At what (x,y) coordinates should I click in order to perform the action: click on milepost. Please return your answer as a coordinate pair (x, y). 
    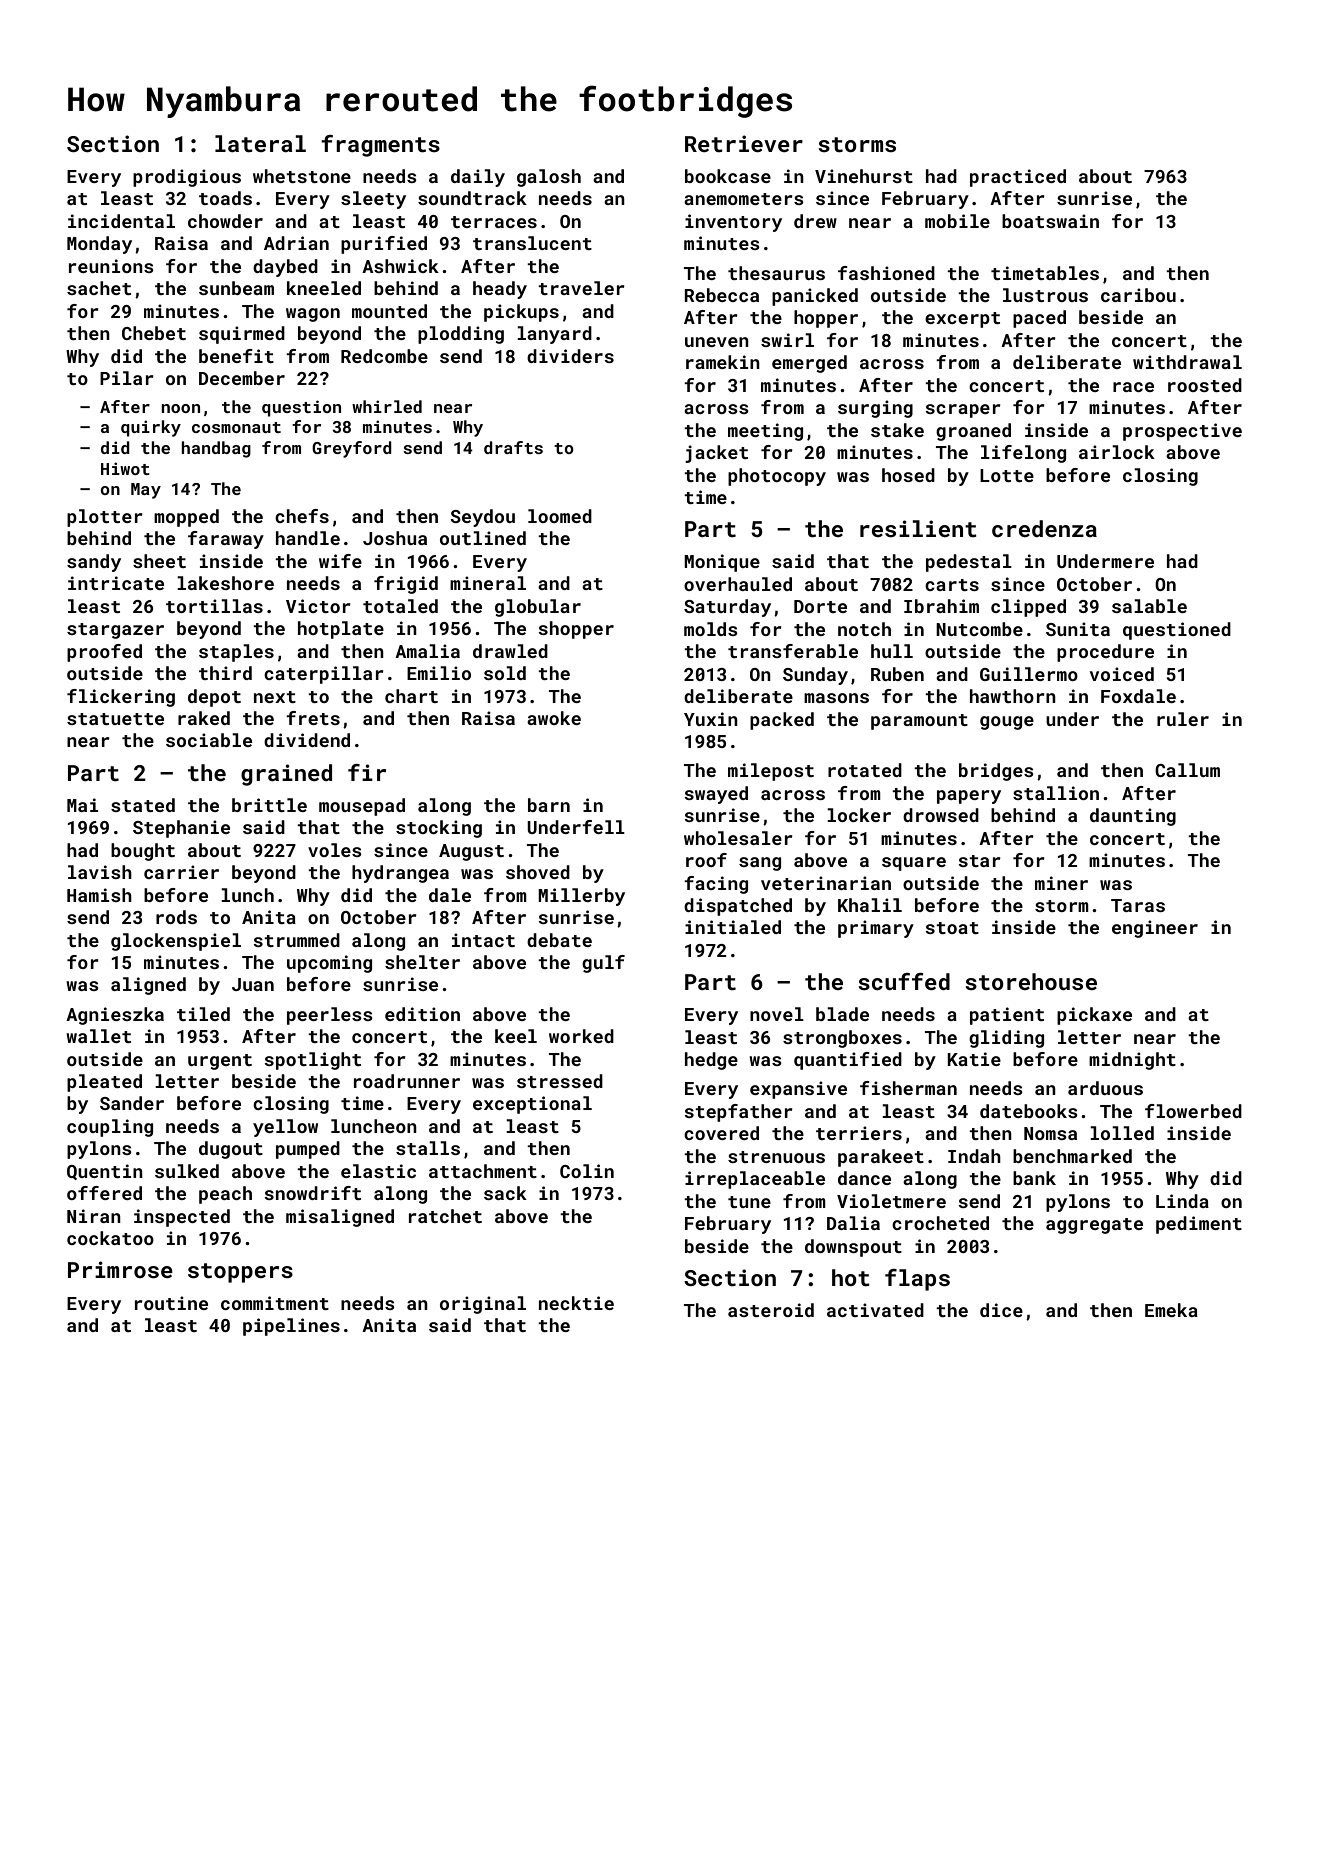
    Looking at the image, I should click on (771, 772).
